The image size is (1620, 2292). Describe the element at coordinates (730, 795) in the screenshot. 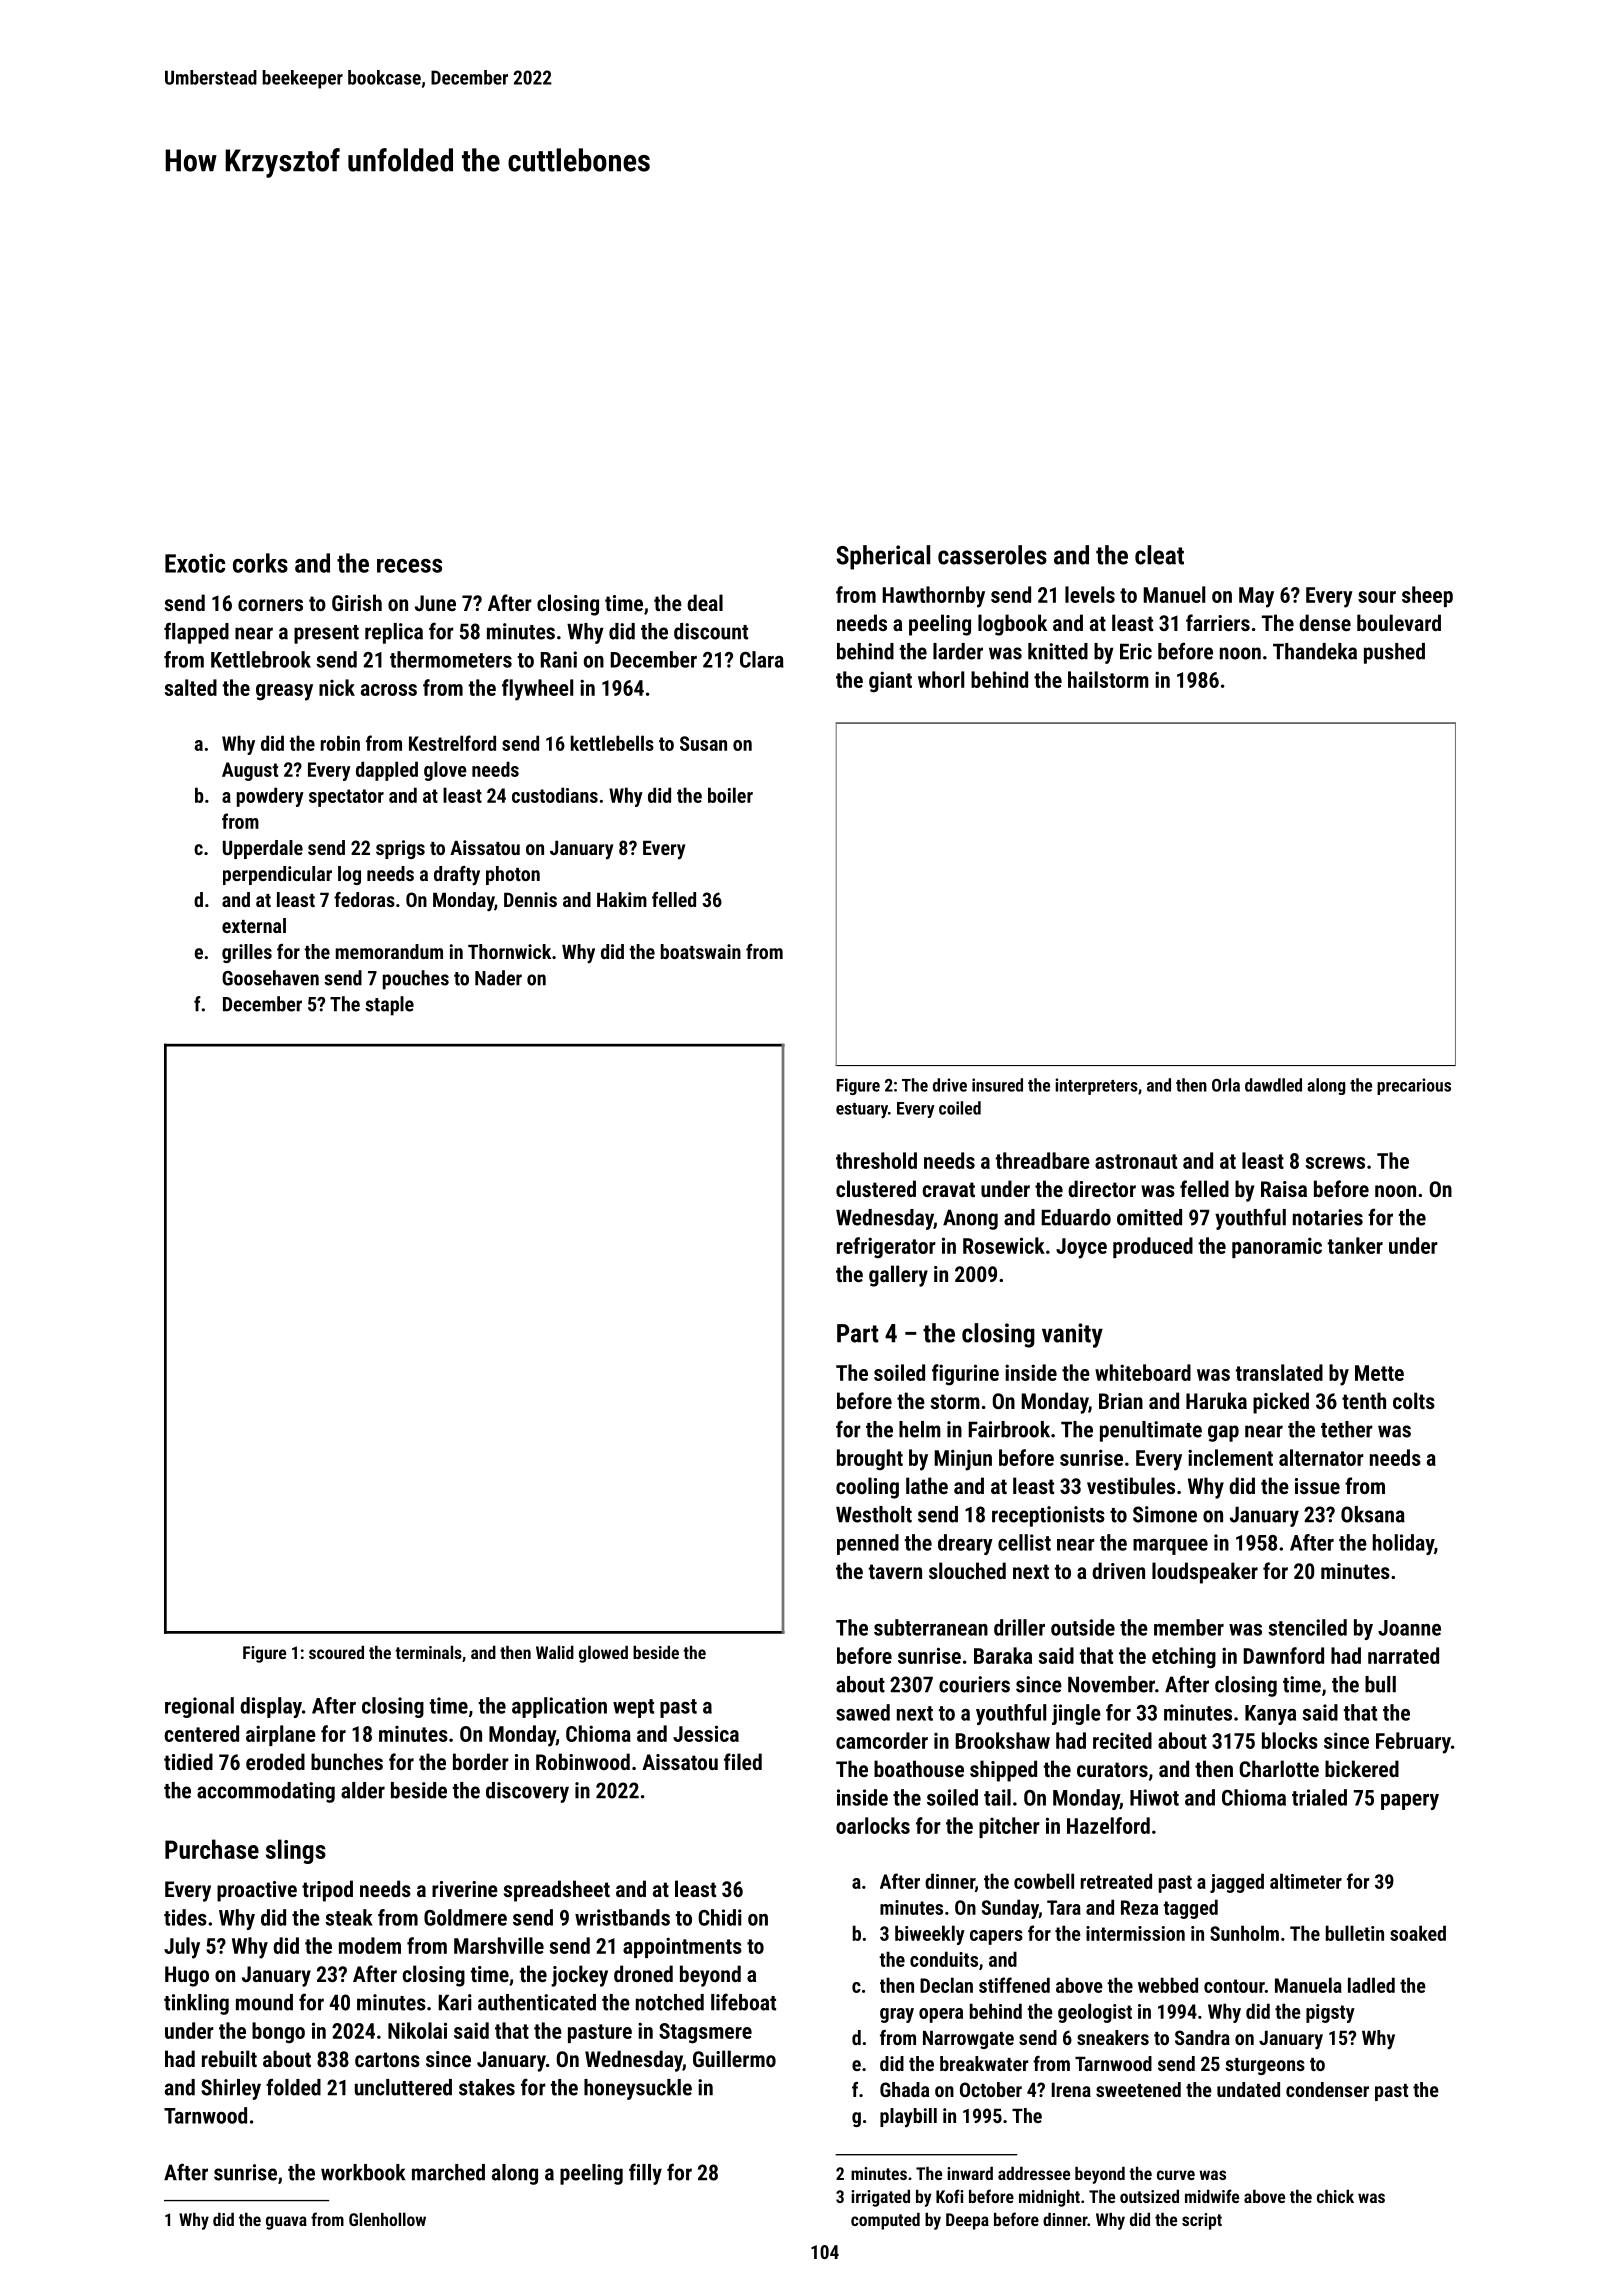

I see `boiler` at that location.
